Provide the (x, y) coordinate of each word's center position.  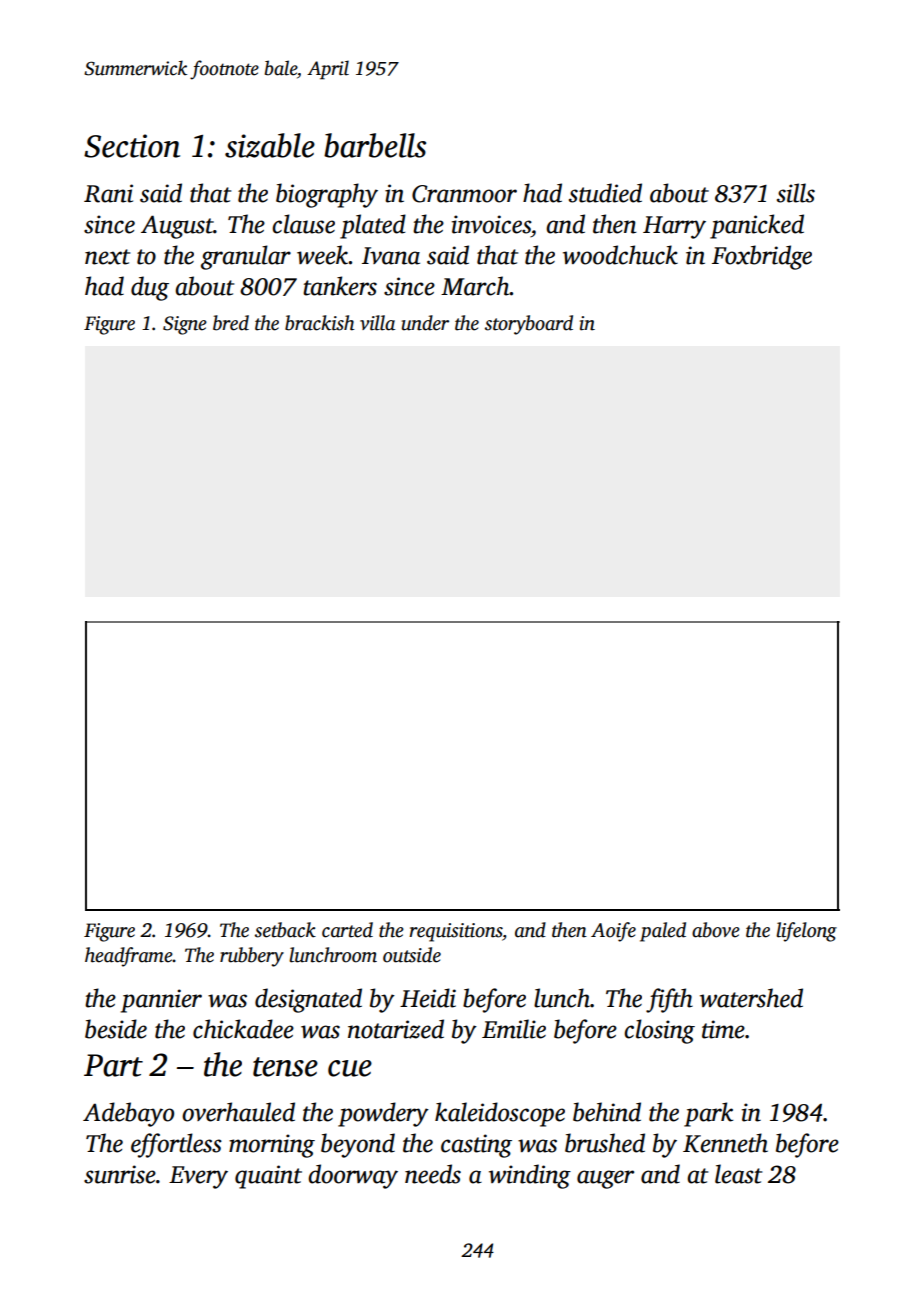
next (107, 257)
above (716, 930)
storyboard (529, 325)
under (425, 323)
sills (796, 193)
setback (285, 930)
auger (605, 1179)
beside (116, 1029)
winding (530, 1176)
